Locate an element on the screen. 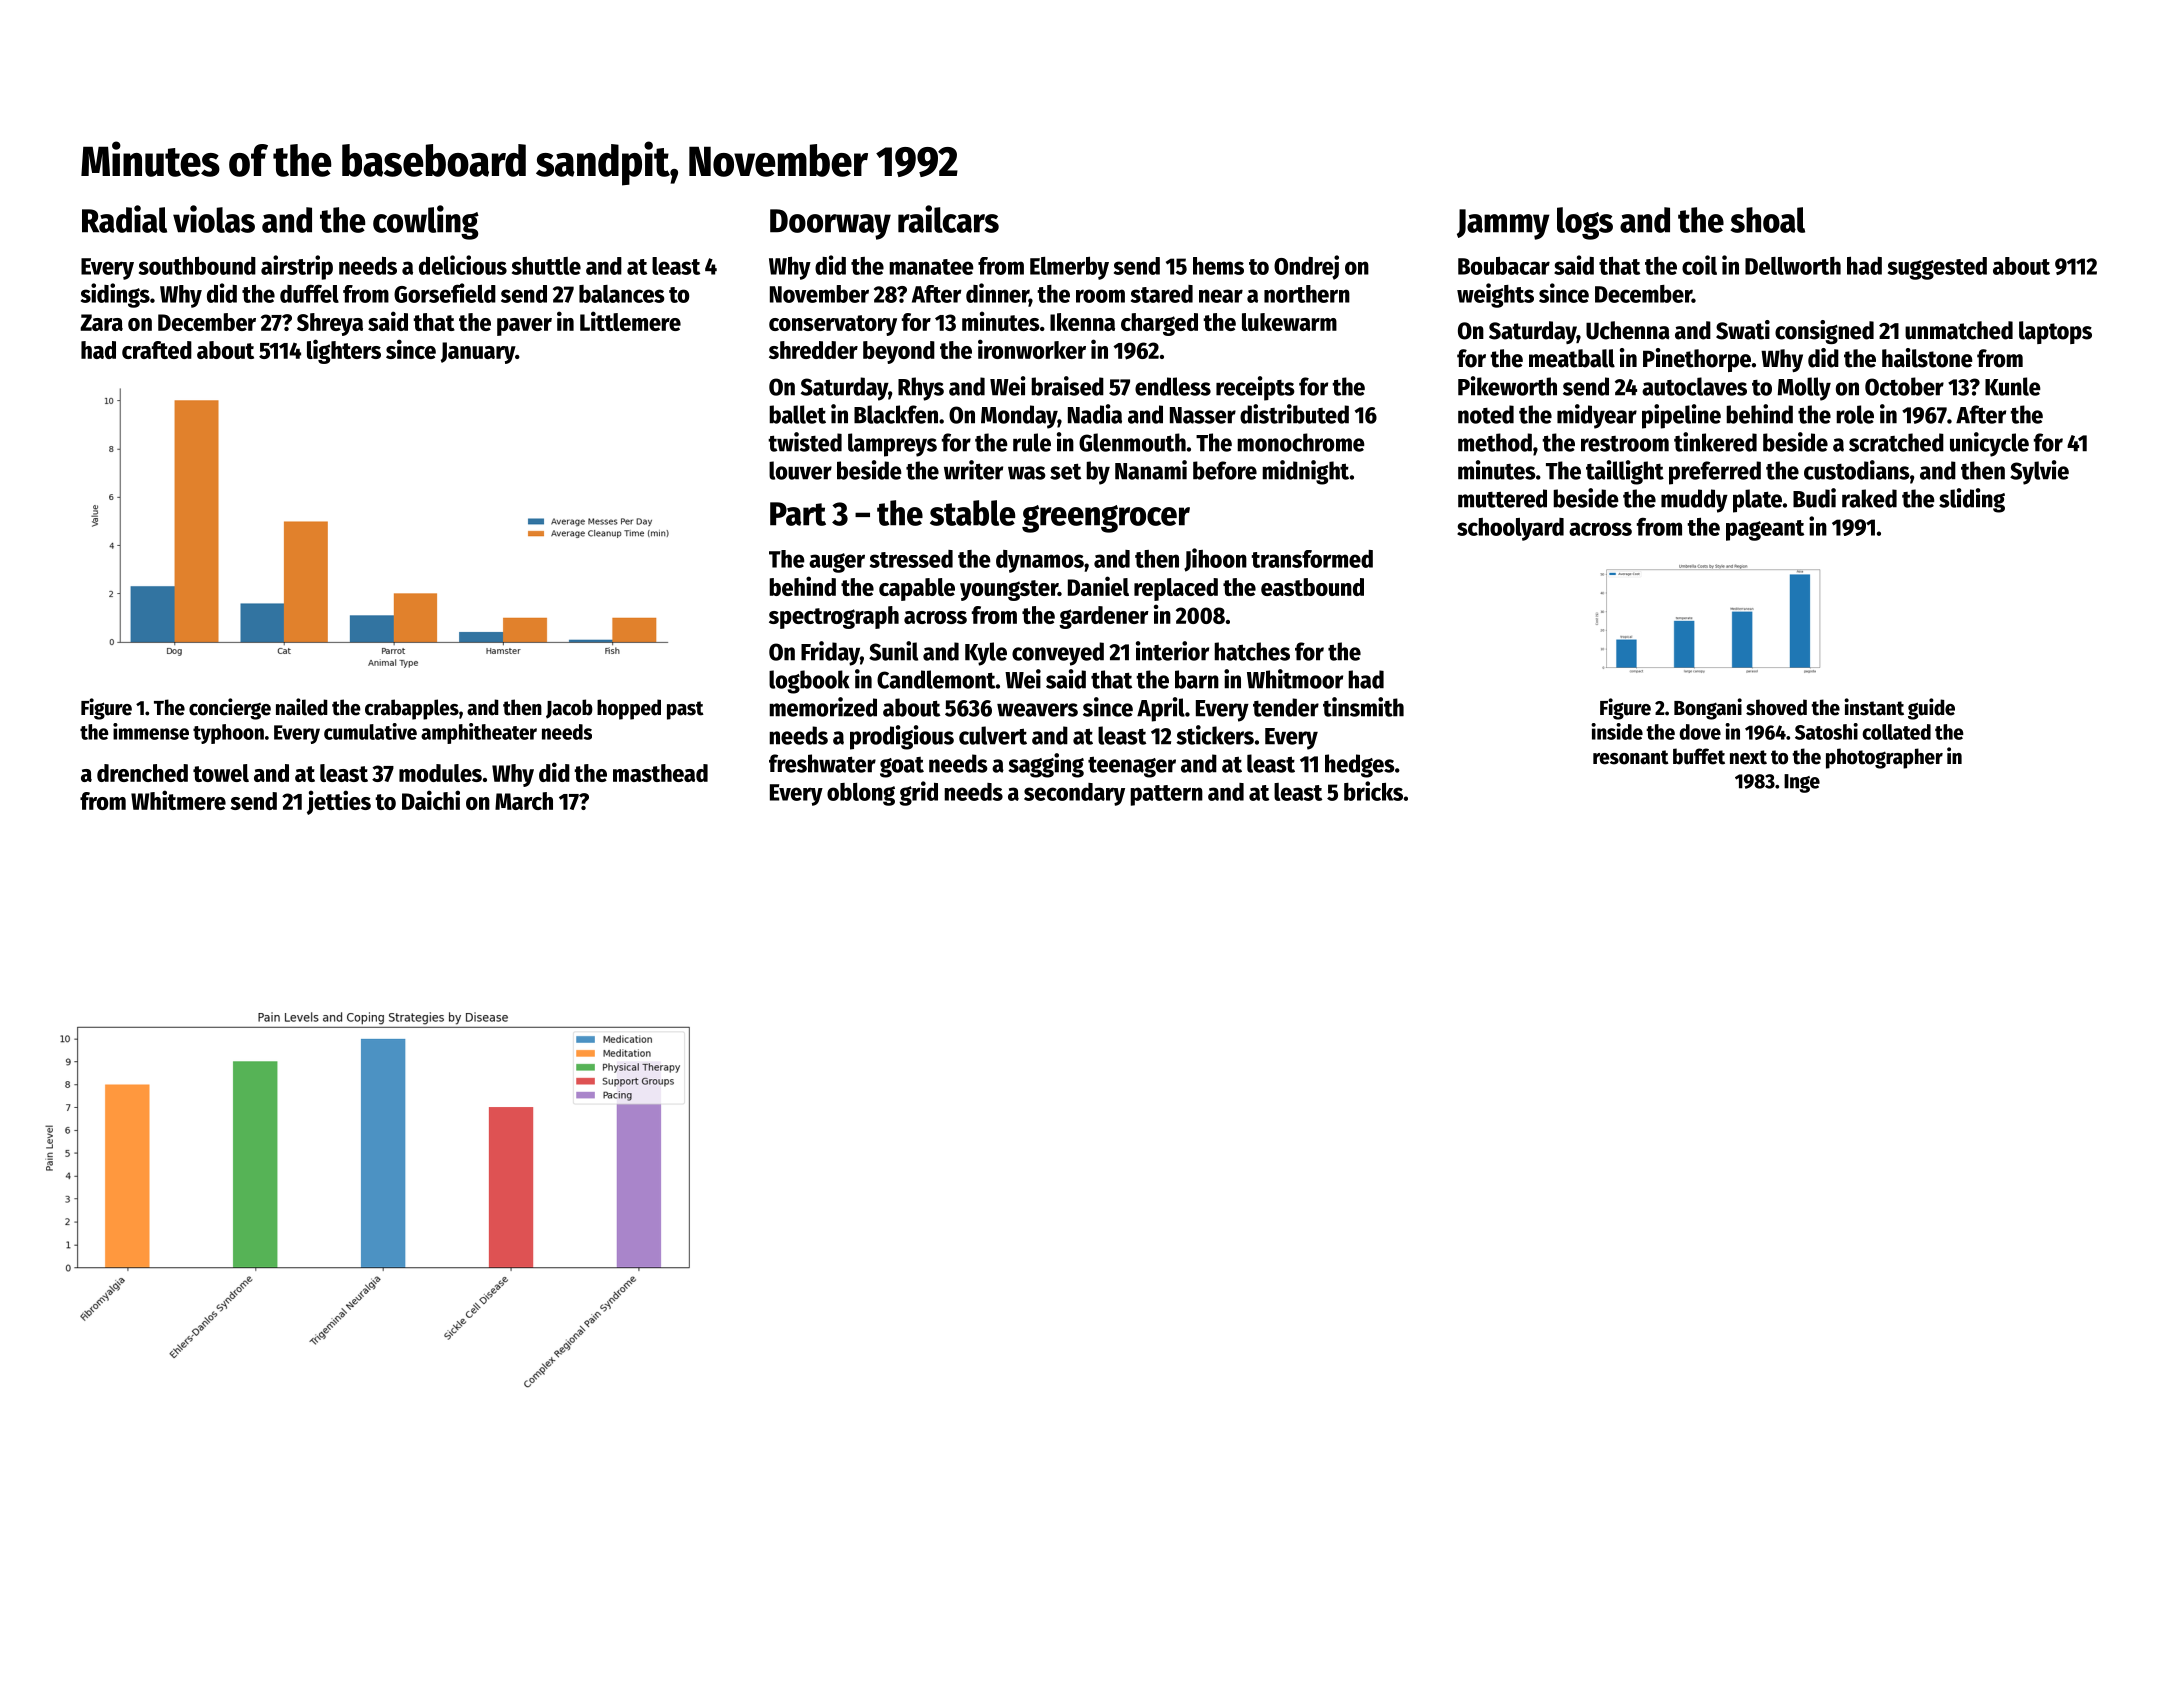  railcars is located at coordinates (948, 219).
